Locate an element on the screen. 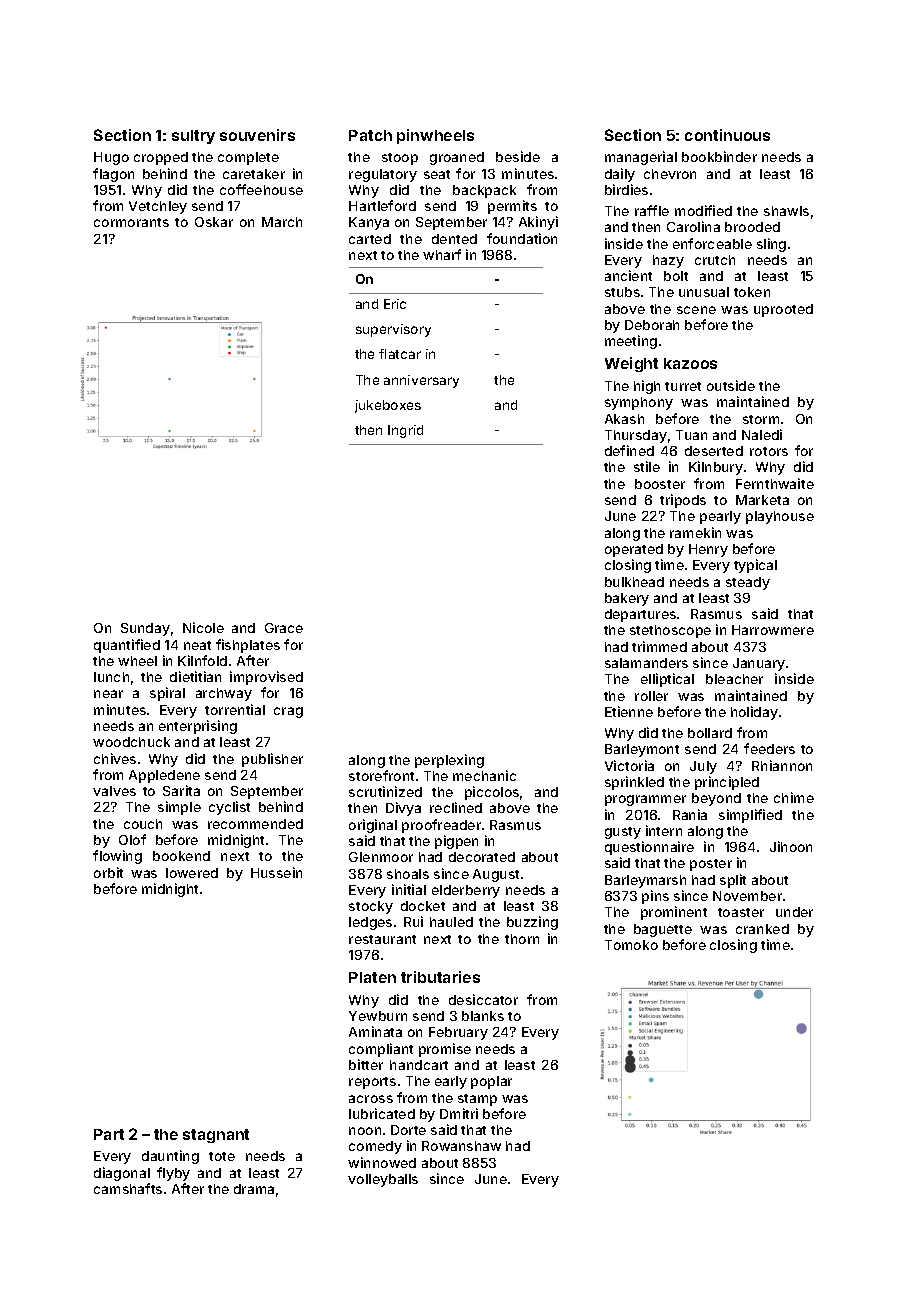 The image size is (908, 1316). Nicole is located at coordinates (203, 627).
